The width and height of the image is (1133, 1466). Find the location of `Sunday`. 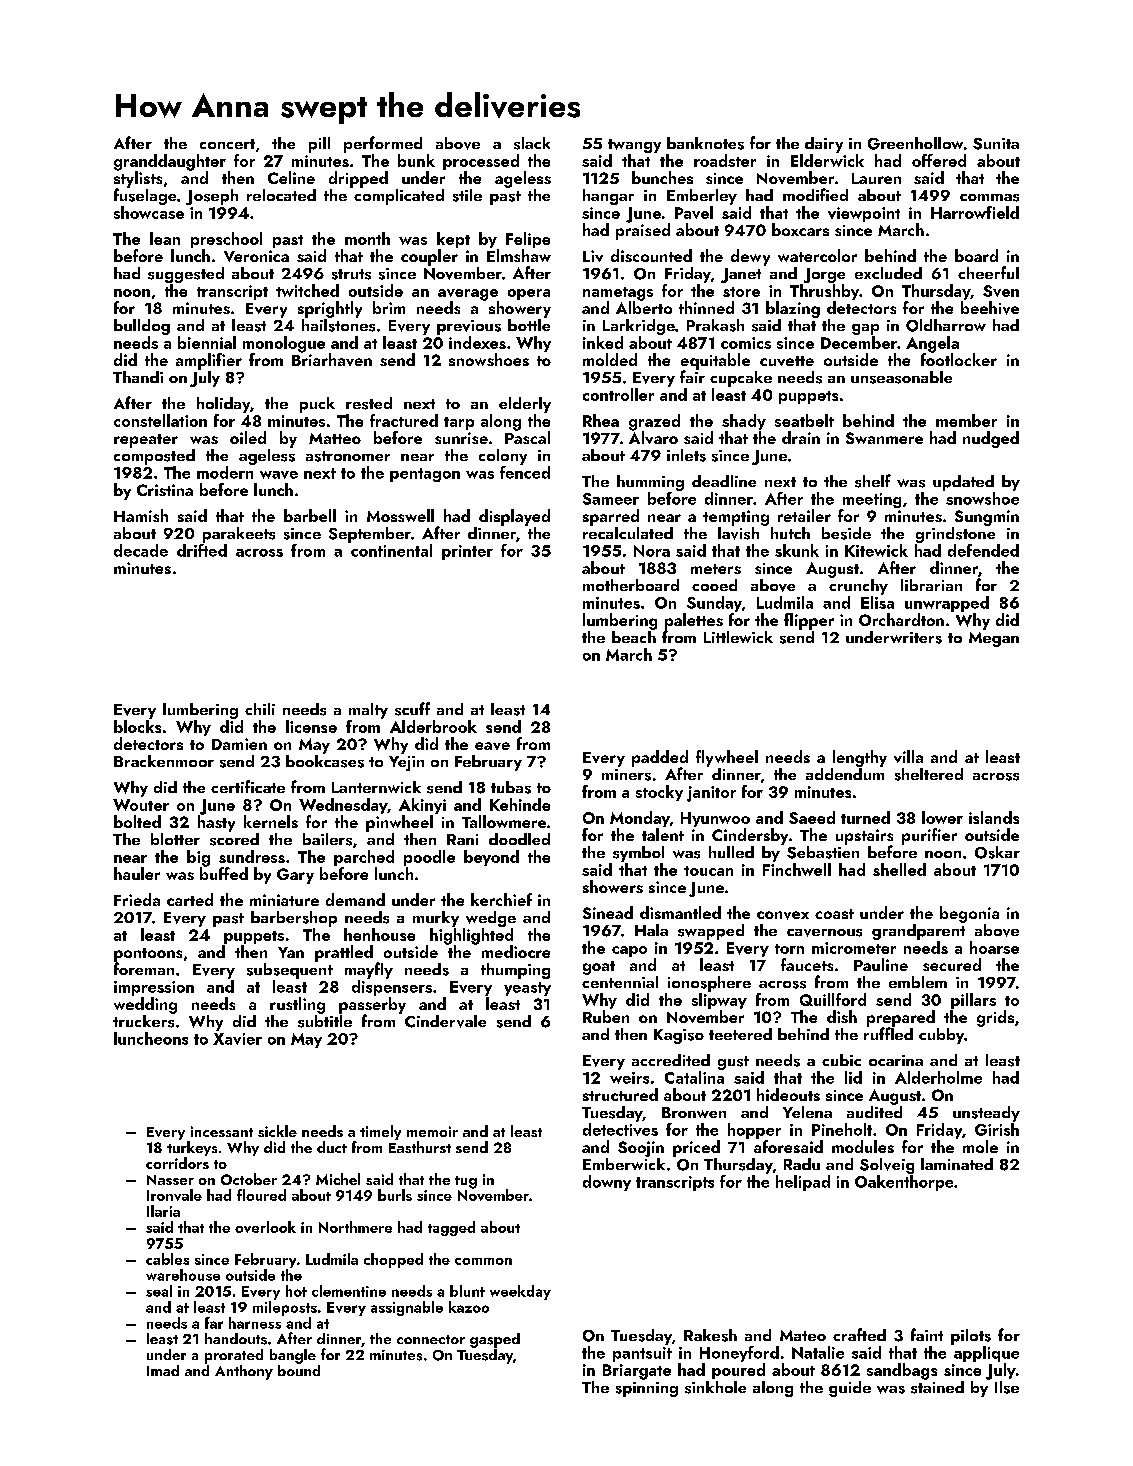

Sunday is located at coordinates (714, 604).
